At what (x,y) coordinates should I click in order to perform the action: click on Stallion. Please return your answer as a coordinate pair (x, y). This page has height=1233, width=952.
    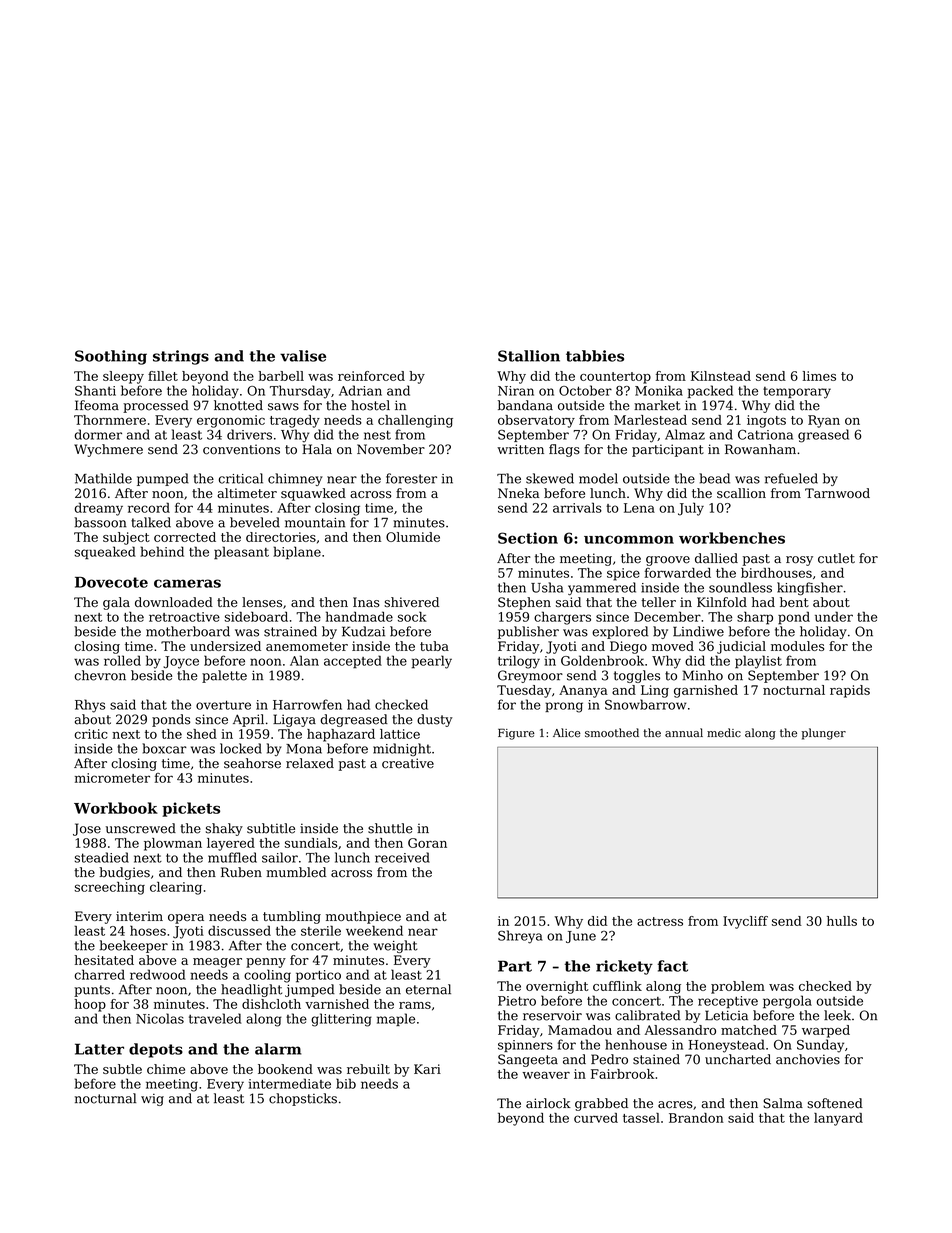
    Looking at the image, I should click on (529, 356).
